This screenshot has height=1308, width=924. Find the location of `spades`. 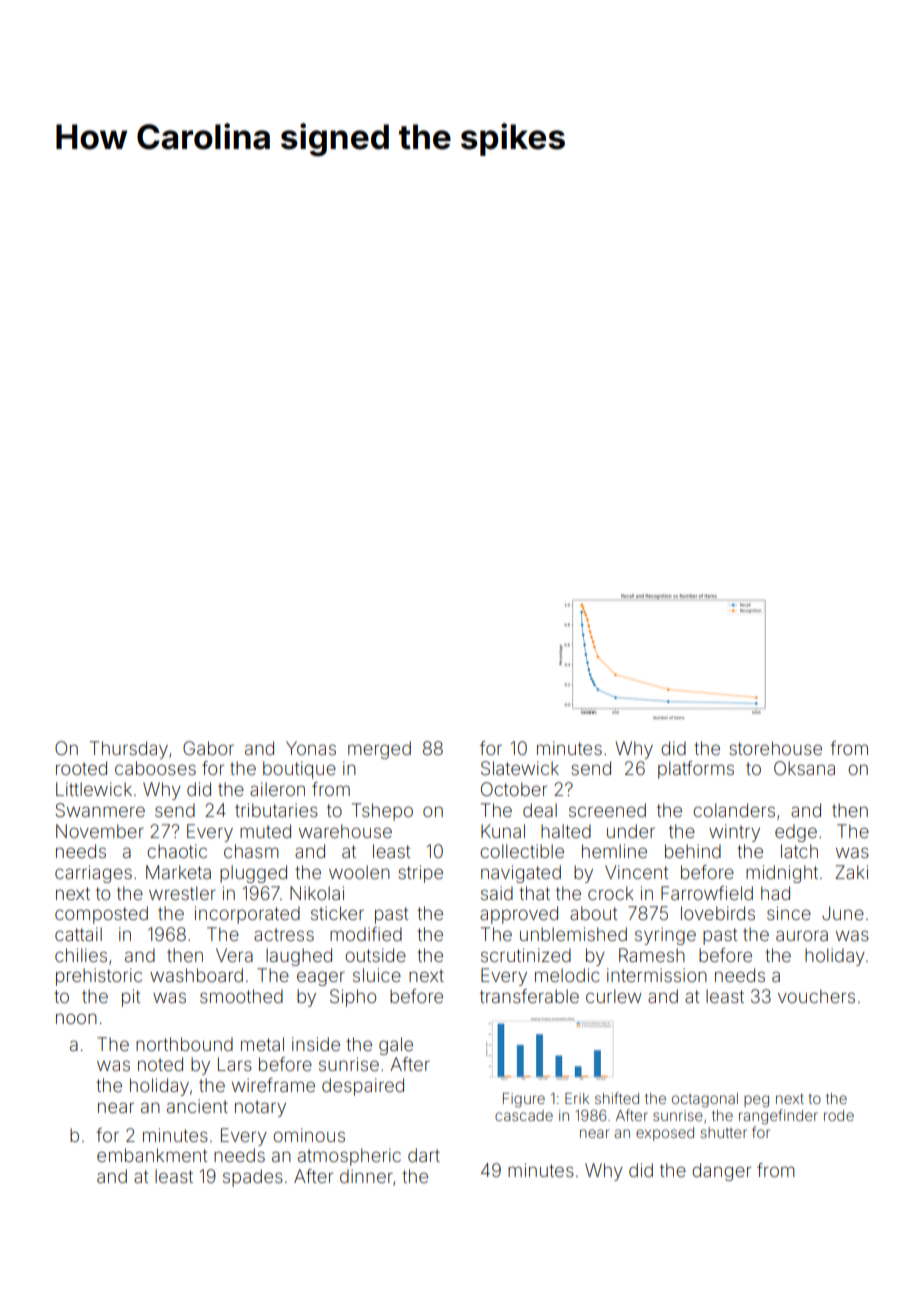

spades is located at coordinates (253, 1178).
